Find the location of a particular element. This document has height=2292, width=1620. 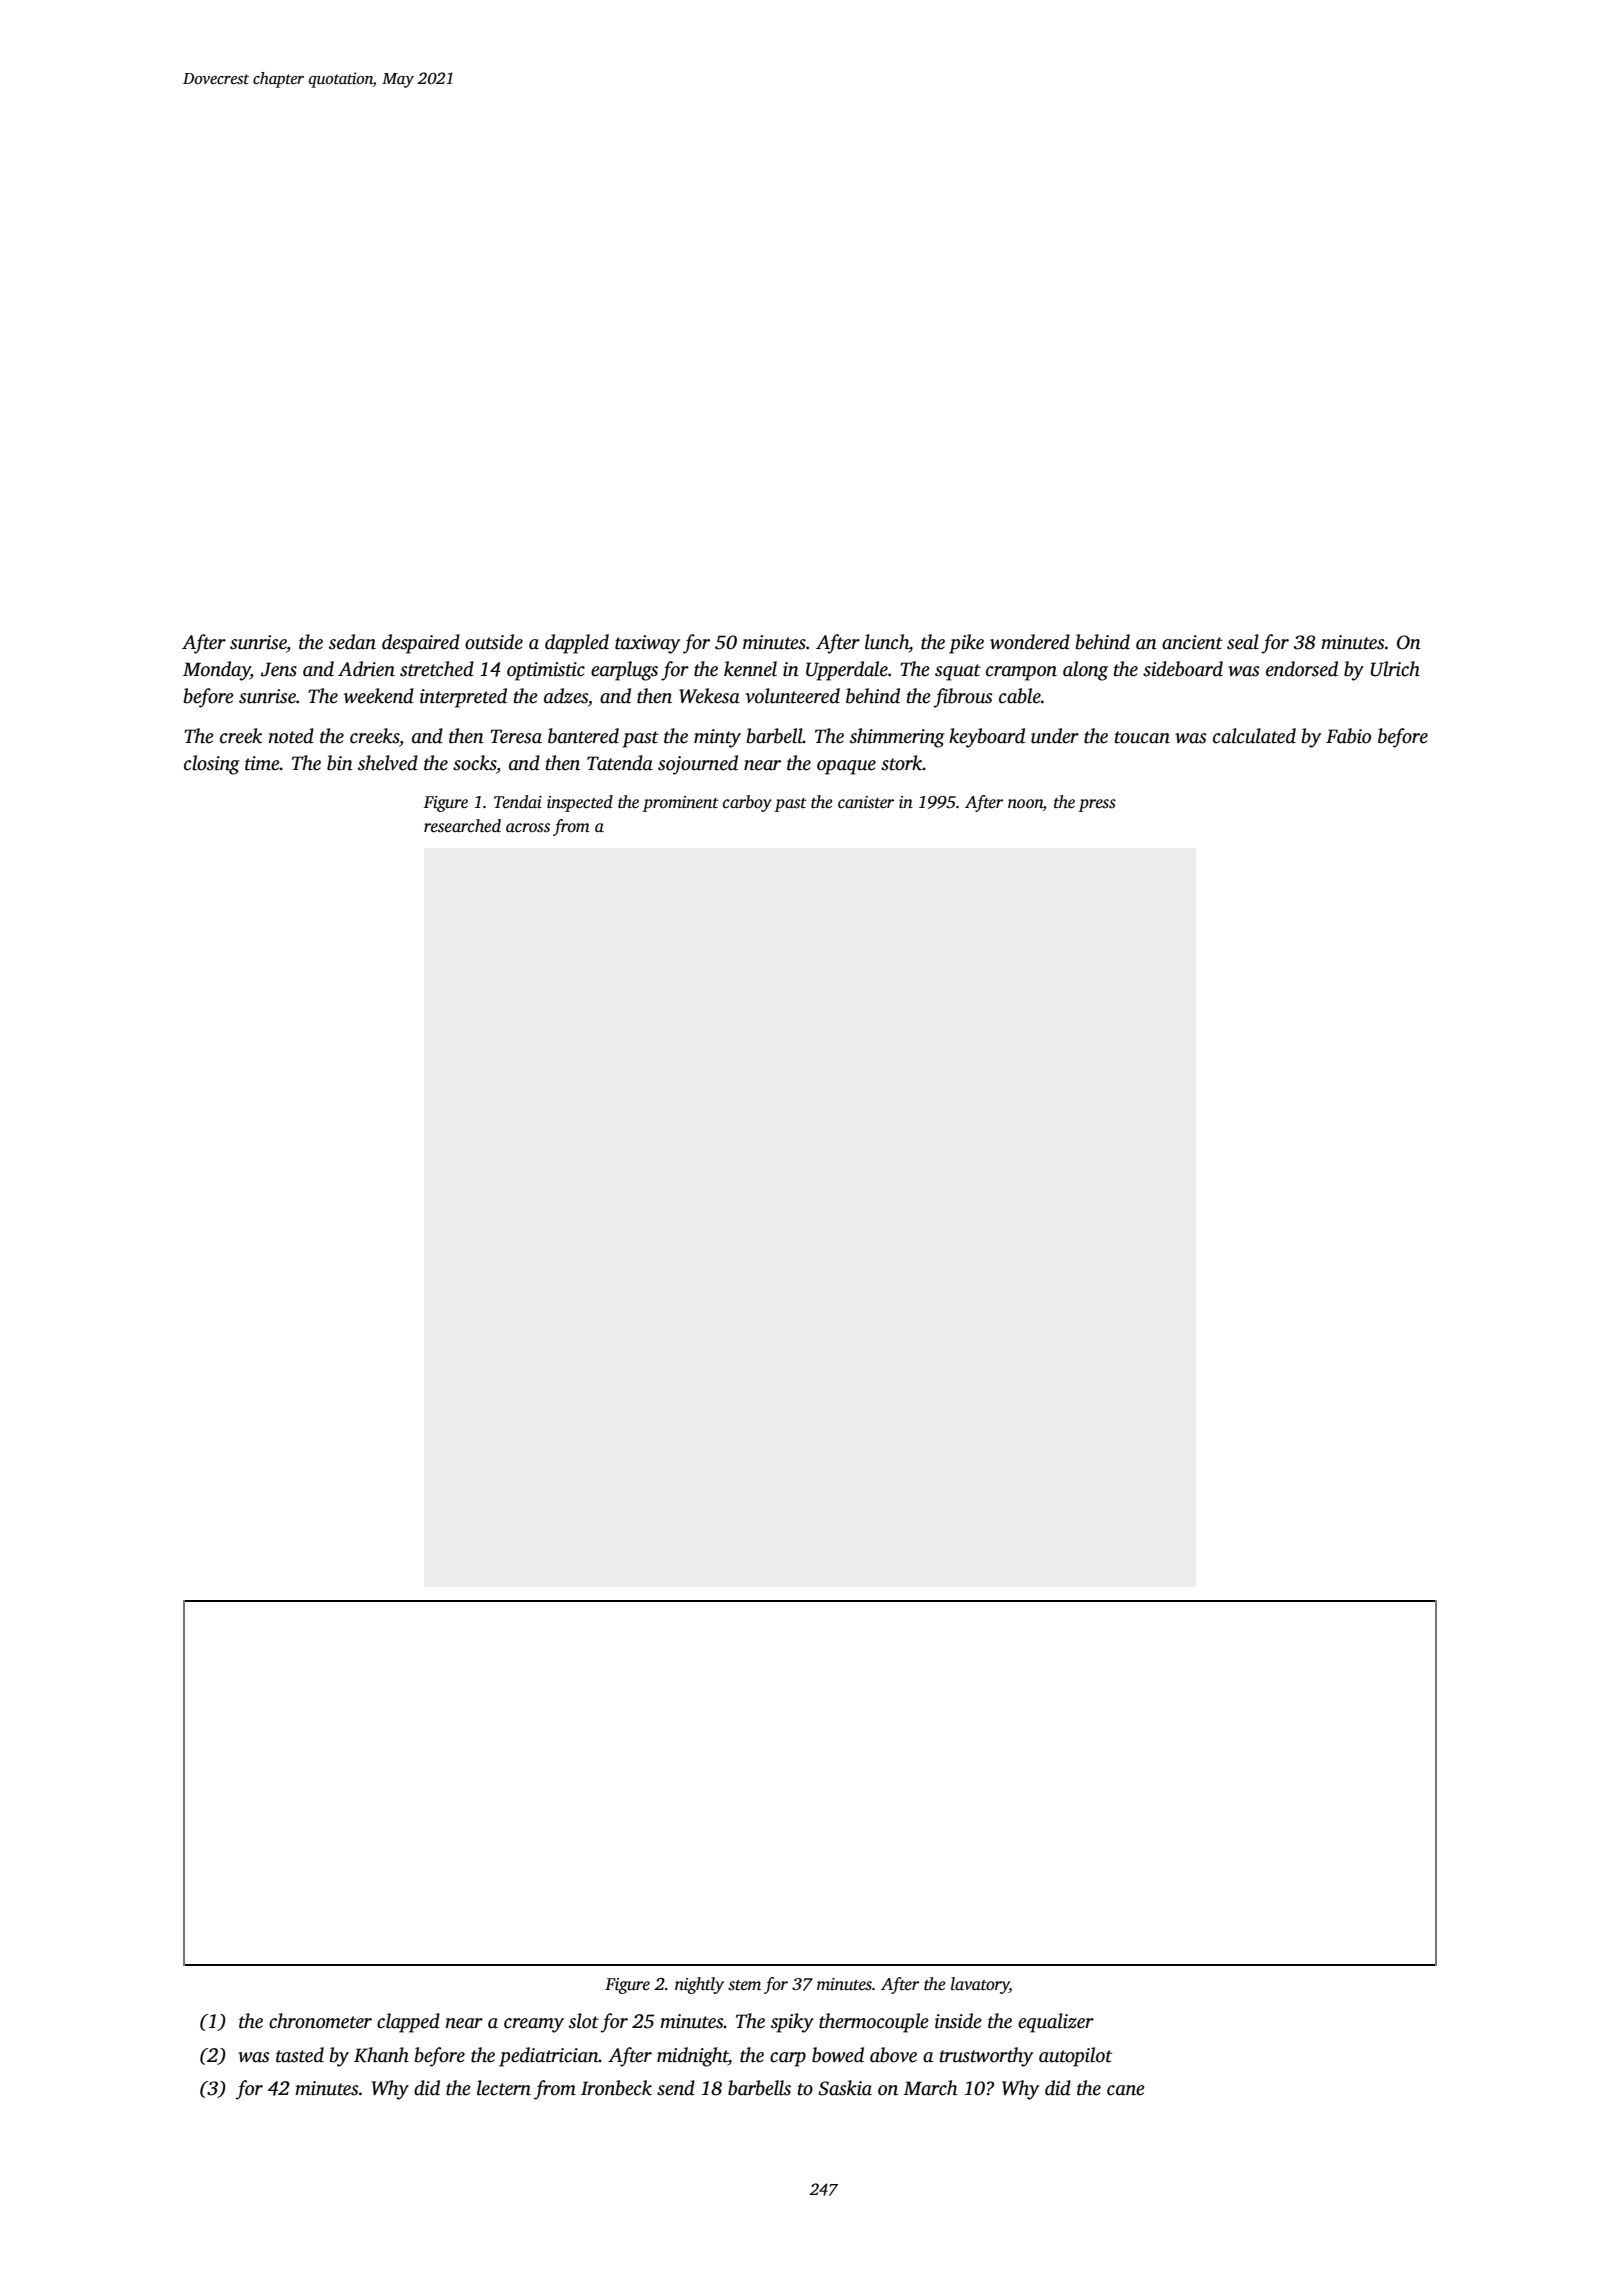

Fabio is located at coordinates (1348, 736).
